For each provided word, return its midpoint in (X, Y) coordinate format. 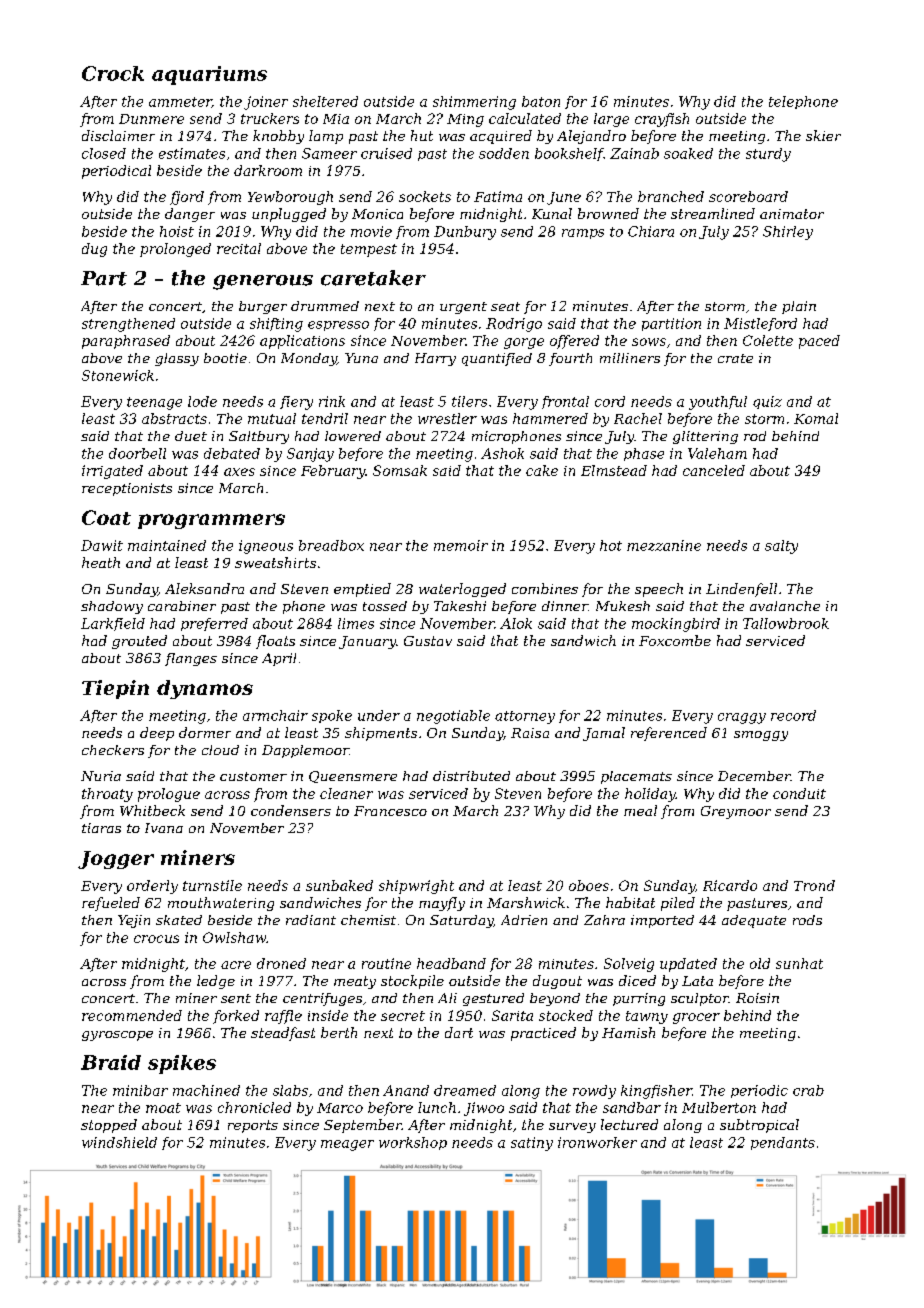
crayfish (662, 120)
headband (451, 963)
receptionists (127, 489)
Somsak (400, 470)
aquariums (209, 75)
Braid (111, 1062)
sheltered (325, 101)
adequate (754, 921)
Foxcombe (675, 640)
